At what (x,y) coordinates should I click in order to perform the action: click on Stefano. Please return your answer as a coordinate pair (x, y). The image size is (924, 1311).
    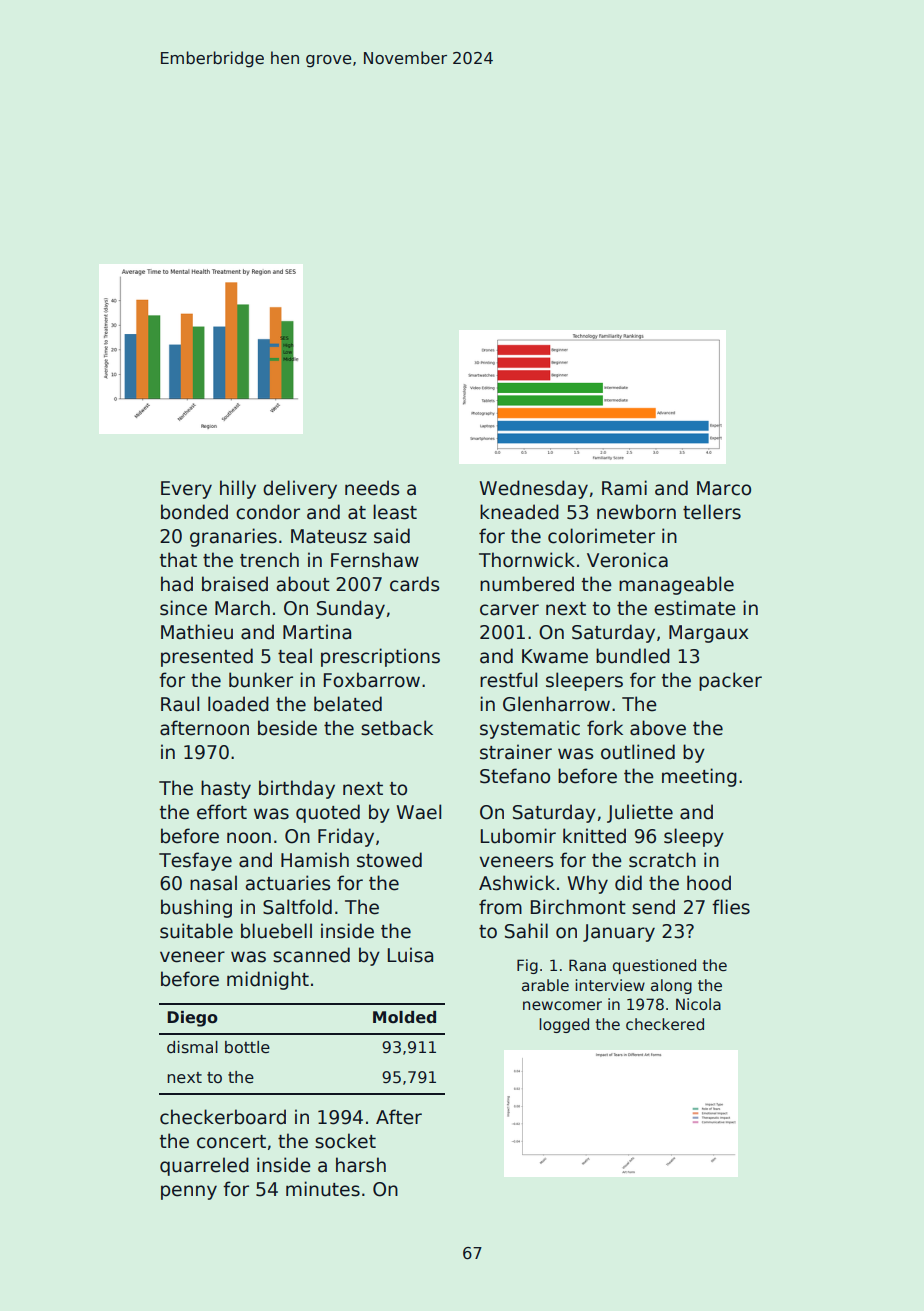
    Looking at the image, I should click on (515, 776).
